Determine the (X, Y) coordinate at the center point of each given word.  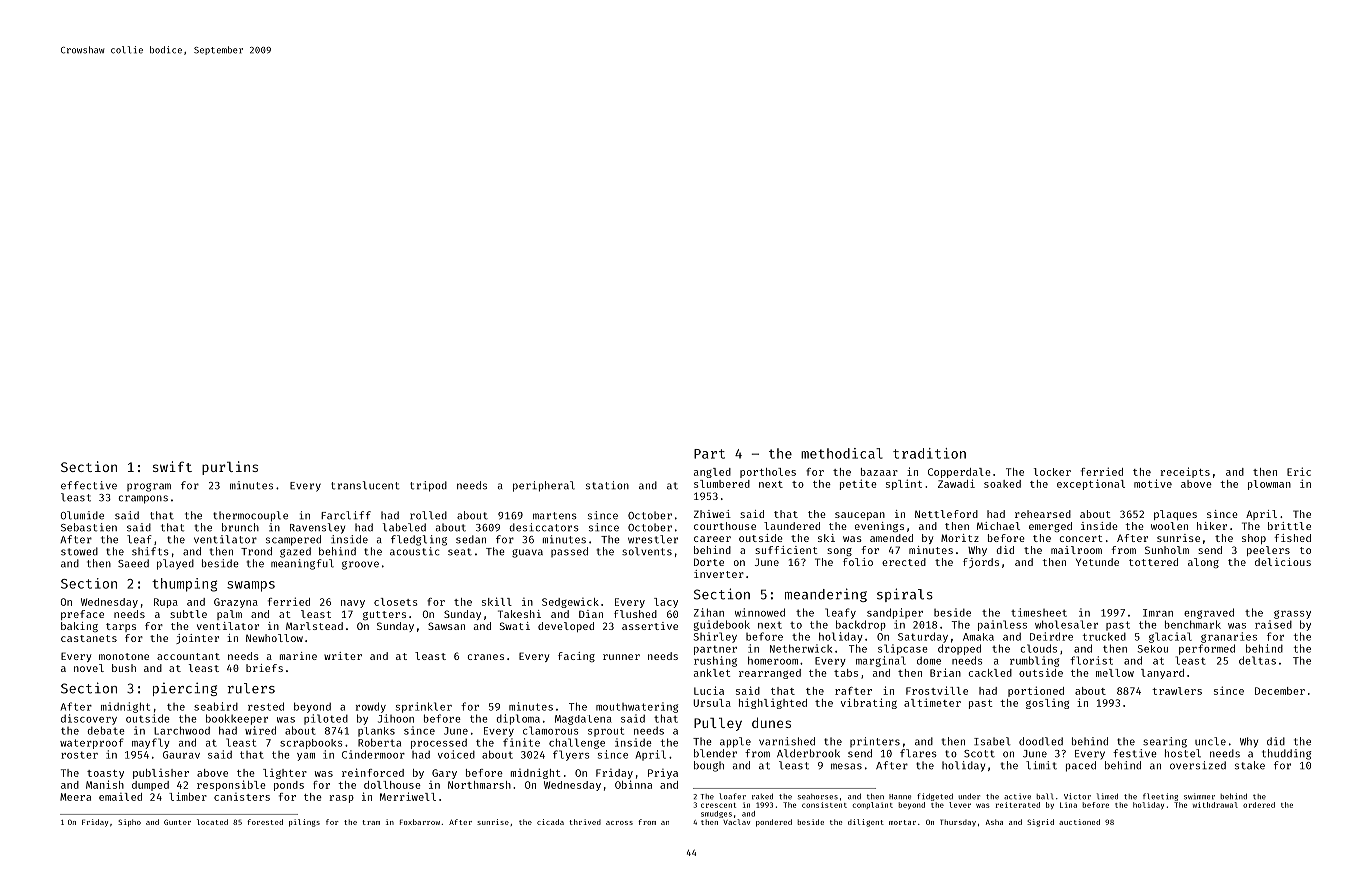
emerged (1050, 527)
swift (172, 466)
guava (527, 553)
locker (1052, 472)
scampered (293, 540)
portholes (768, 473)
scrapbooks (311, 744)
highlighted (773, 703)
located (212, 822)
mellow (1115, 673)
